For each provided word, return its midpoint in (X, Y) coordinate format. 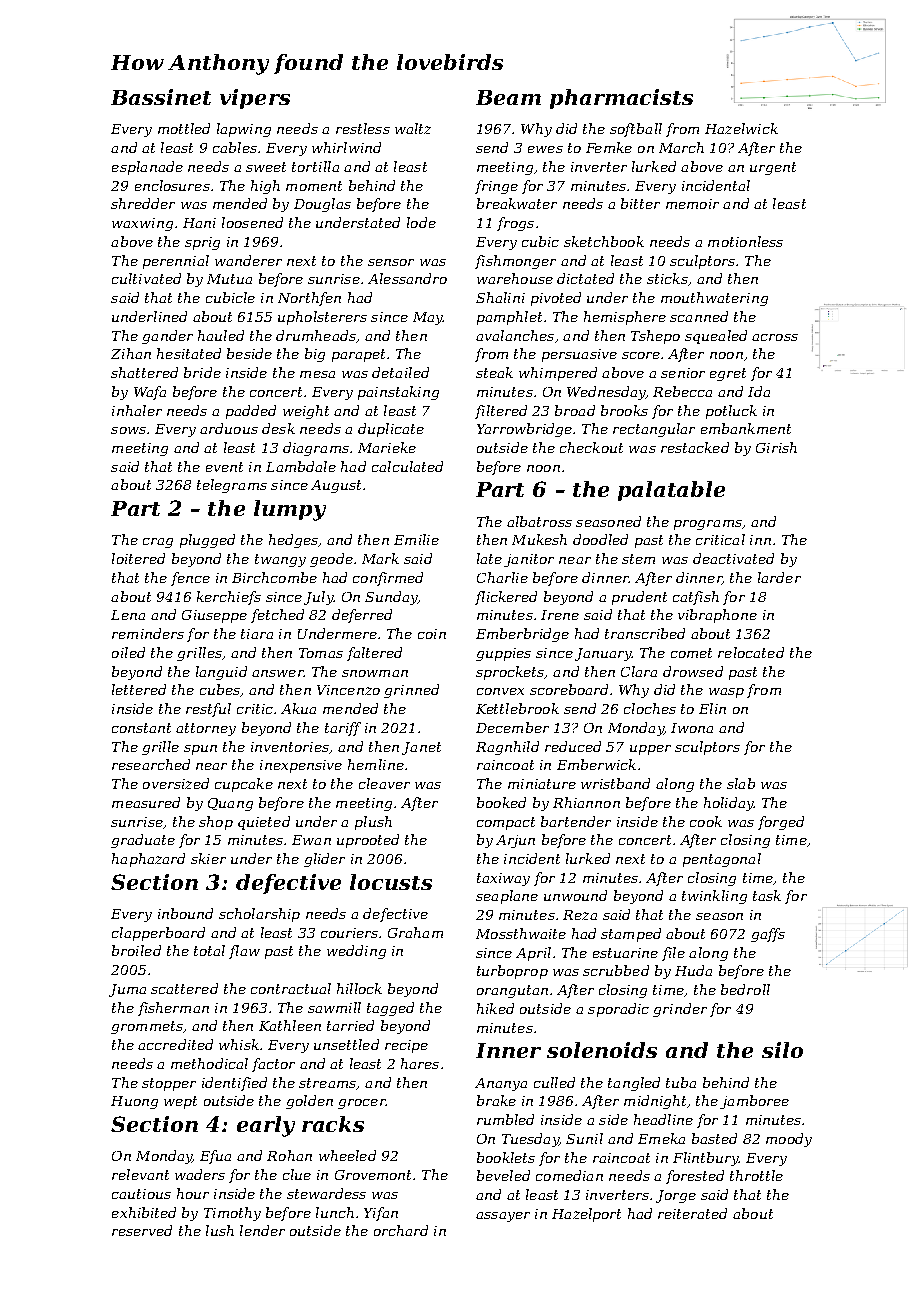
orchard (401, 1230)
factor (273, 1065)
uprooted (368, 841)
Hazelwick (741, 128)
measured (146, 802)
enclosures (172, 185)
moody (789, 1140)
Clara (639, 671)
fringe (496, 187)
